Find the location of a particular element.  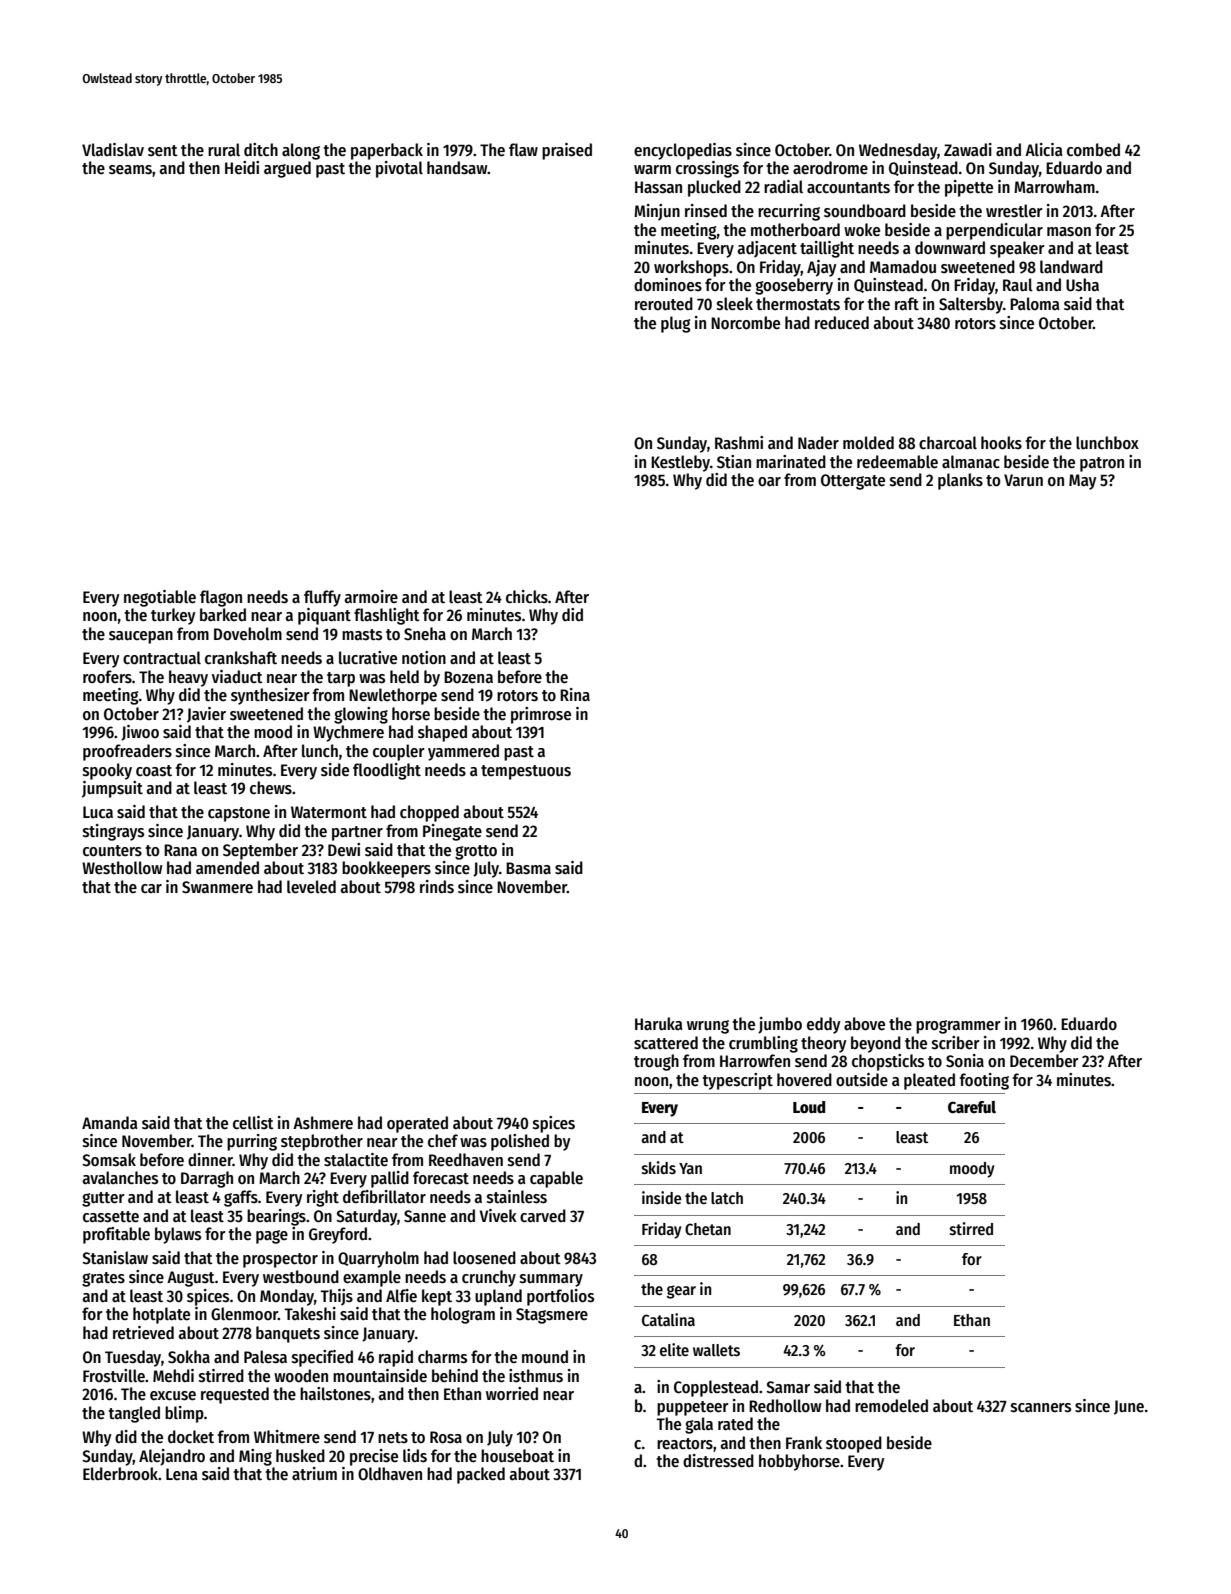

ditch is located at coordinates (261, 150).
